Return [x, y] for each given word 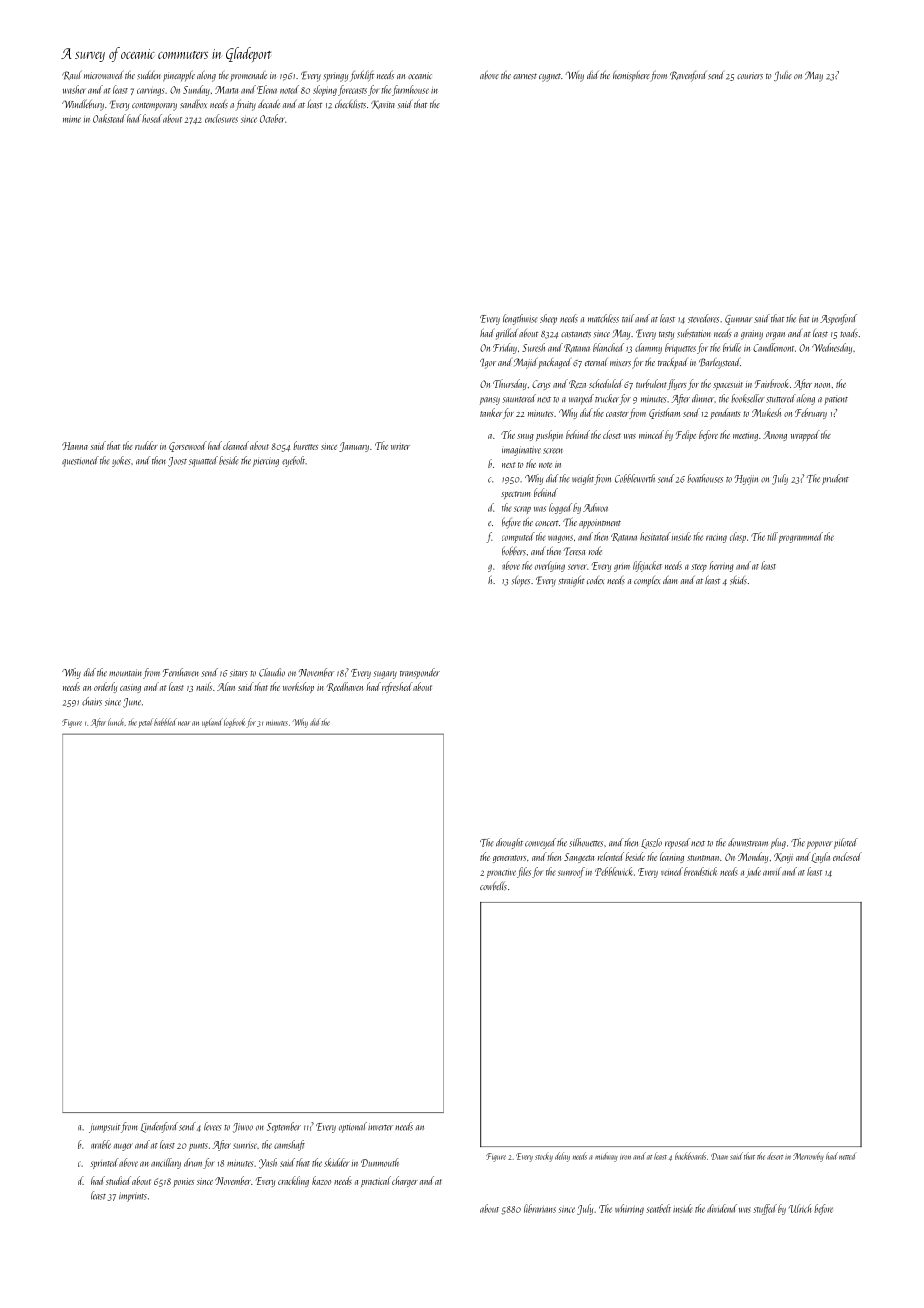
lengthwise [520, 319]
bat [804, 318]
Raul [72, 75]
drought [509, 843]
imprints [133, 1197]
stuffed [765, 1209]
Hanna [75, 446]
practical [376, 1181]
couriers [750, 76]
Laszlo [651, 843]
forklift [362, 76]
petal [145, 723]
